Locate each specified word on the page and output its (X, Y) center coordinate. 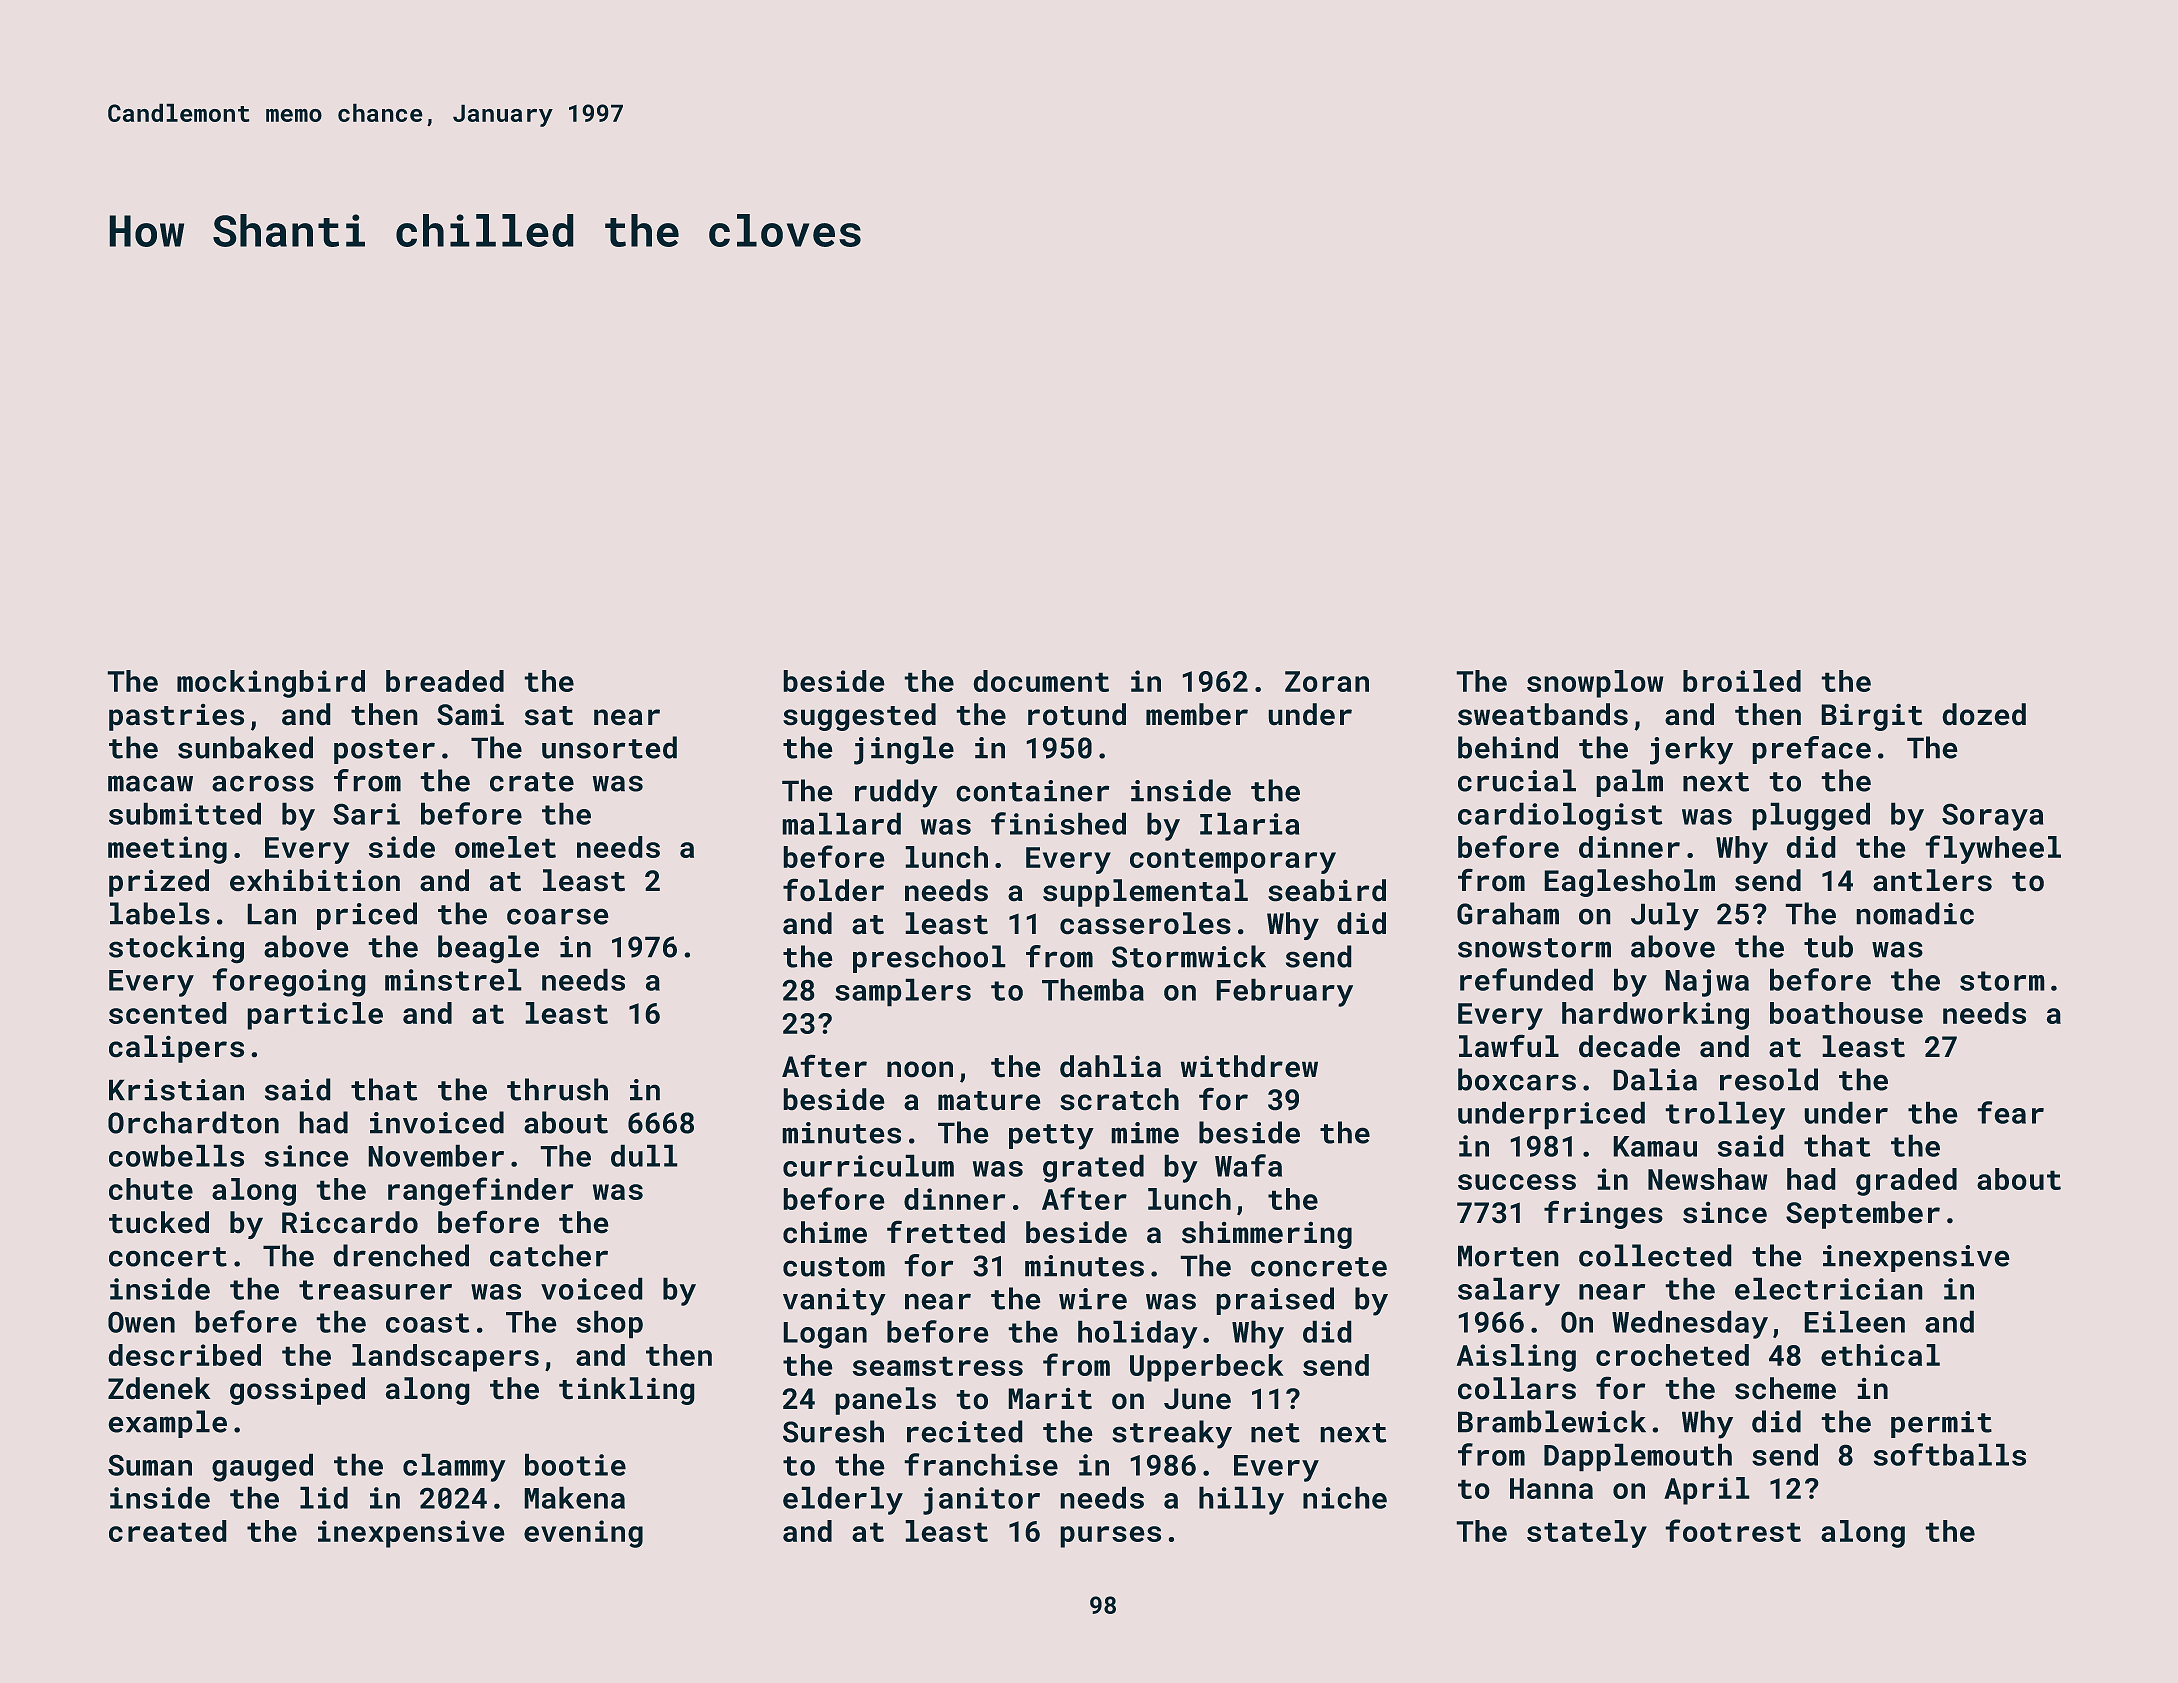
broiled (1742, 681)
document (1041, 681)
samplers (903, 992)
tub (1828, 946)
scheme (1785, 1388)
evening (583, 1534)
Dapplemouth (1638, 1457)
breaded (445, 681)
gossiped (297, 1391)
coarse (558, 916)
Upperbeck (1207, 1368)
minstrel (453, 979)
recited (965, 1431)
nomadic (1915, 913)
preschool (929, 959)
